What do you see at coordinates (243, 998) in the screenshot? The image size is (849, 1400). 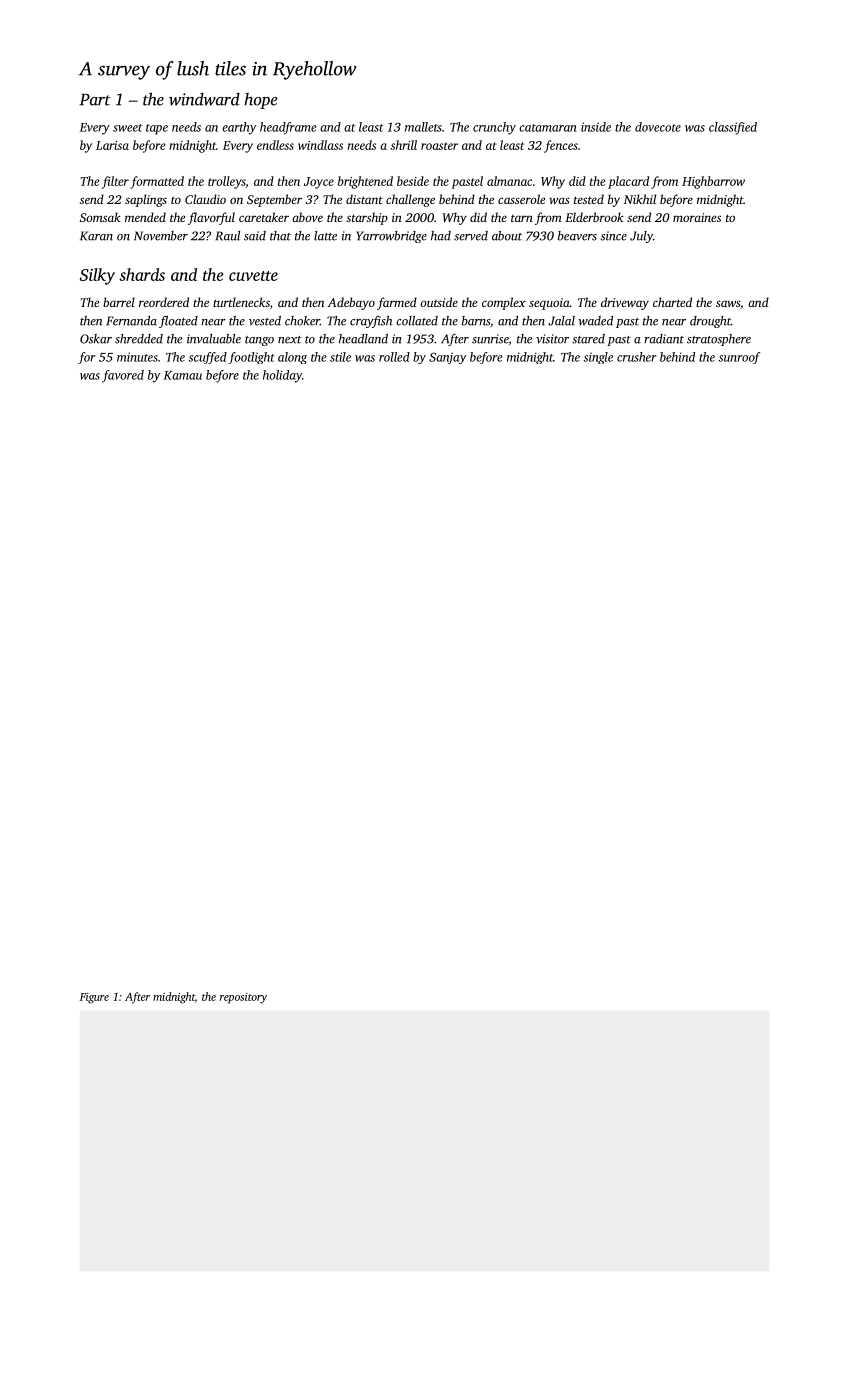 I see `repository` at bounding box center [243, 998].
